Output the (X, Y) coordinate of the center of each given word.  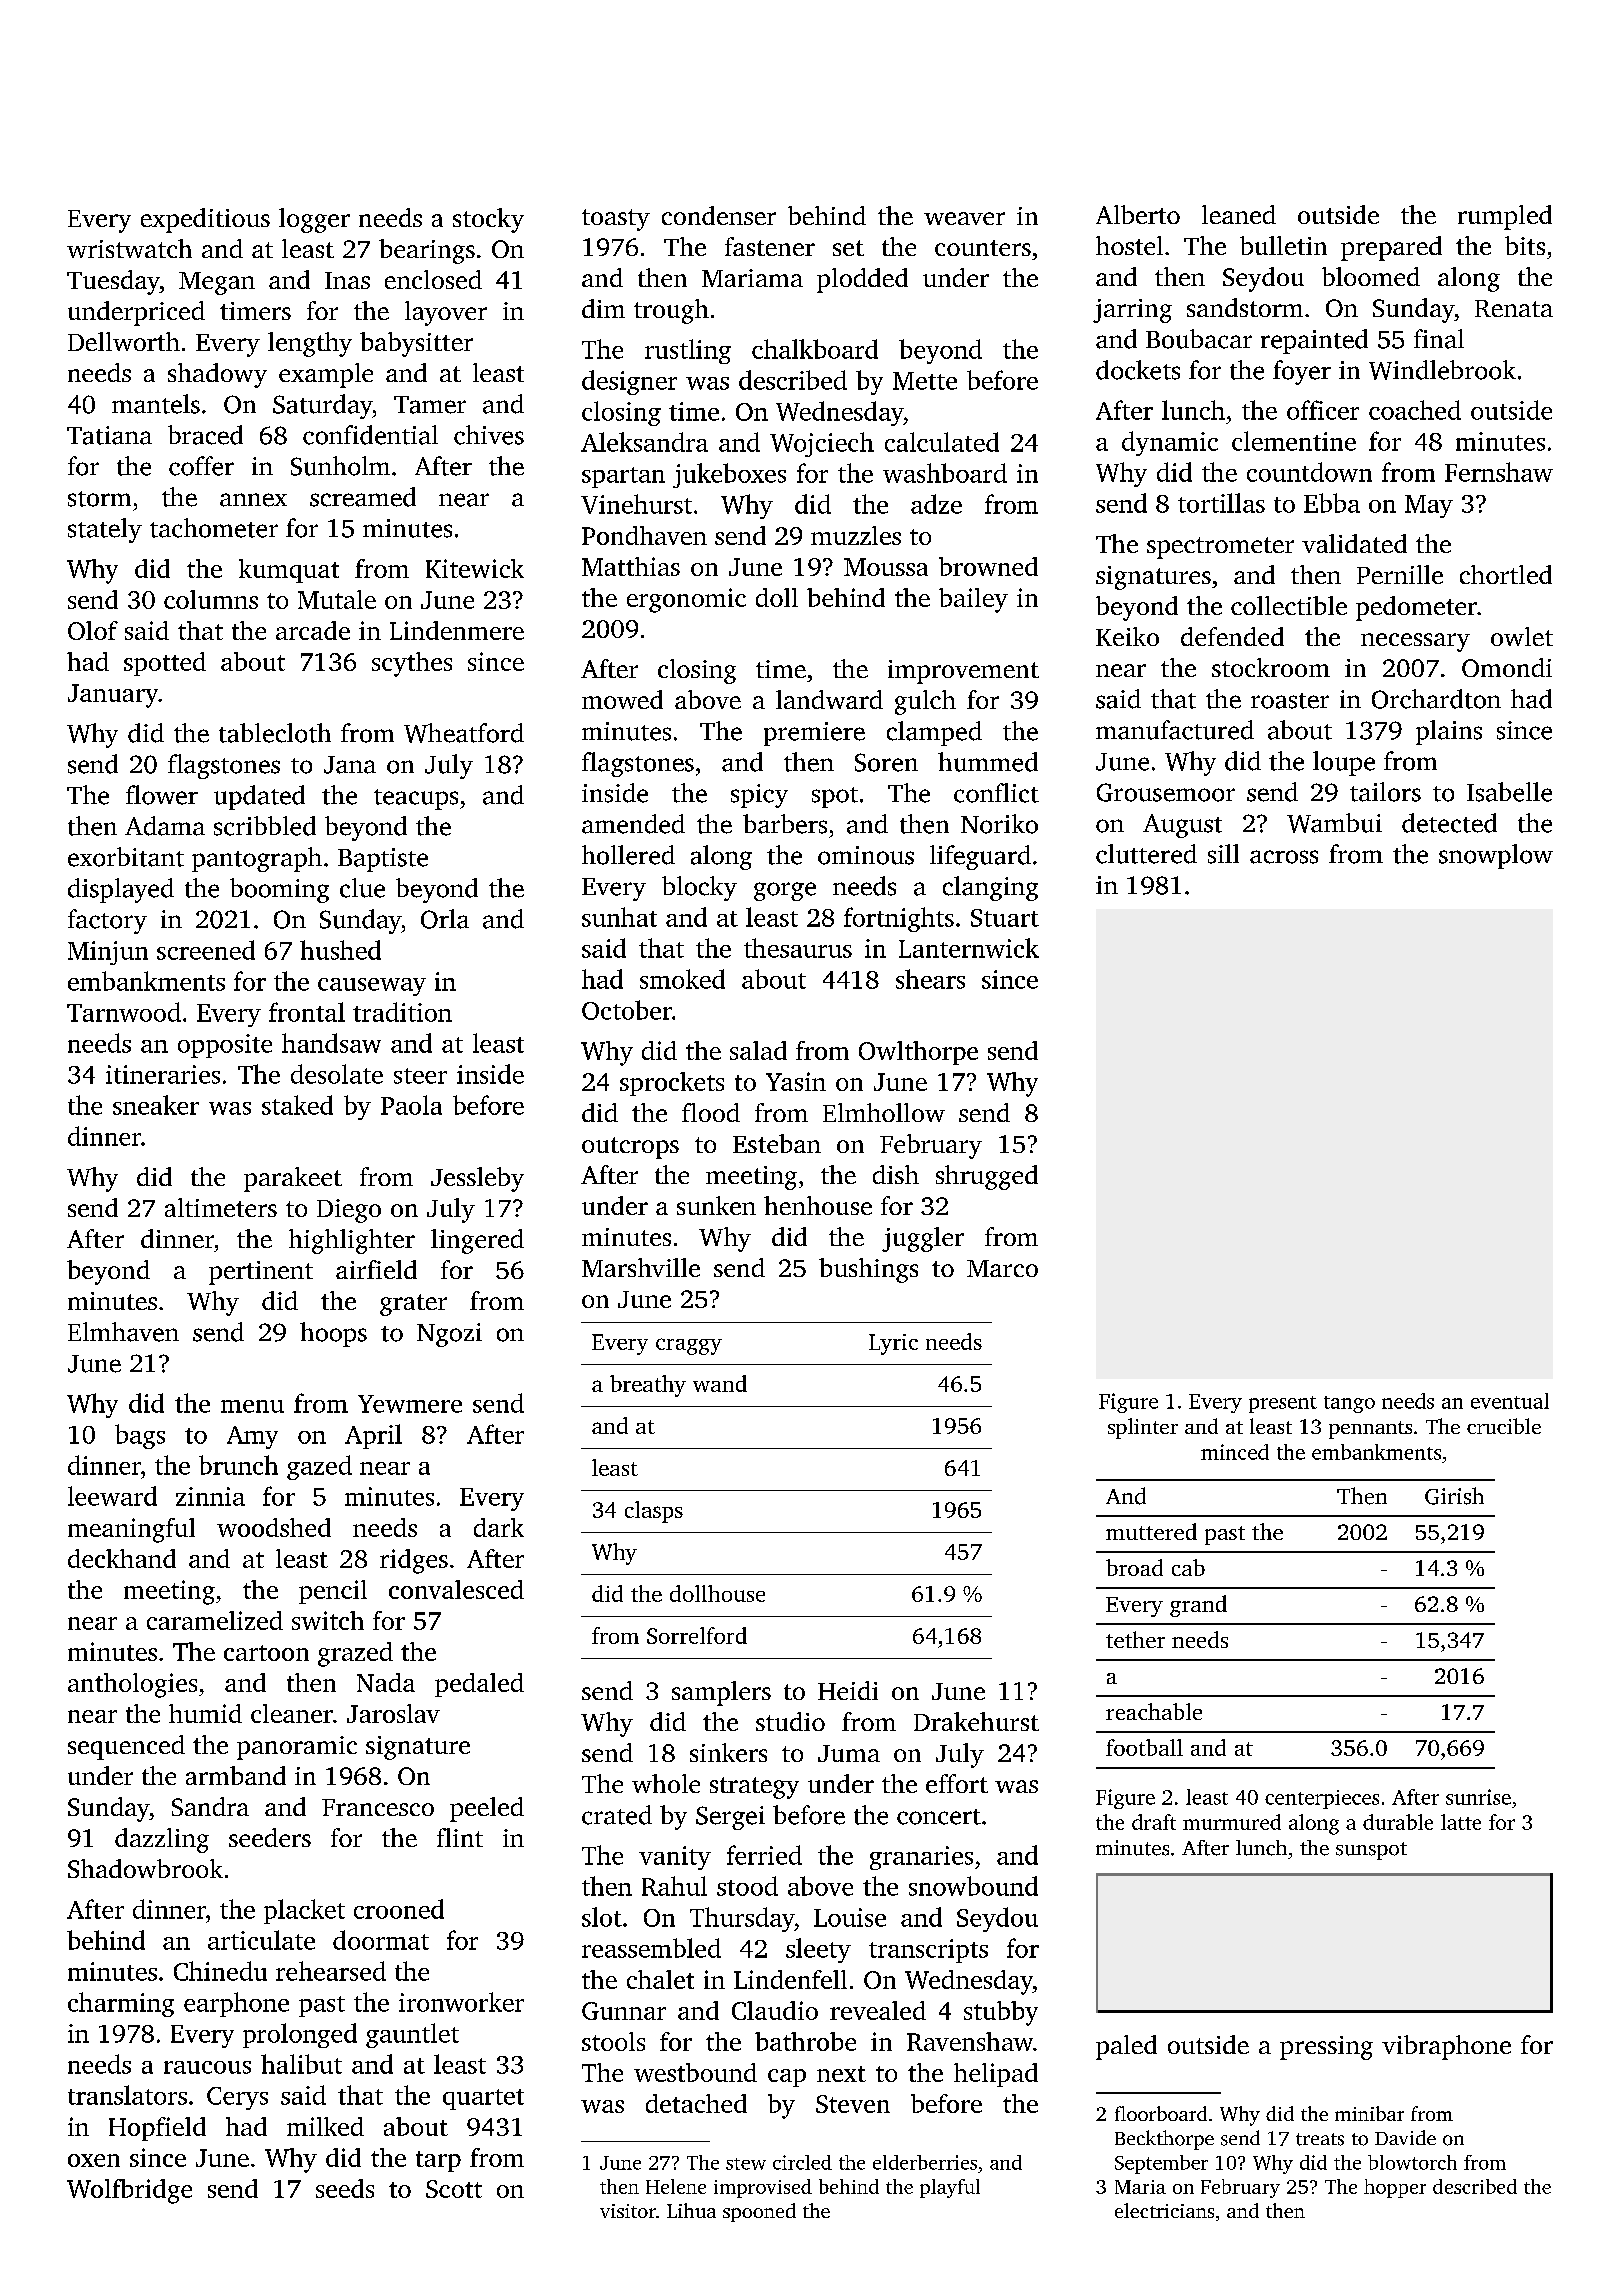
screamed (363, 497)
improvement (963, 672)
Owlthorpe (918, 1053)
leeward (112, 1496)
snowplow (1496, 856)
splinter (1143, 1428)
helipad (996, 2075)
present (1283, 1404)
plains (1449, 732)
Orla (445, 919)
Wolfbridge (129, 2191)
